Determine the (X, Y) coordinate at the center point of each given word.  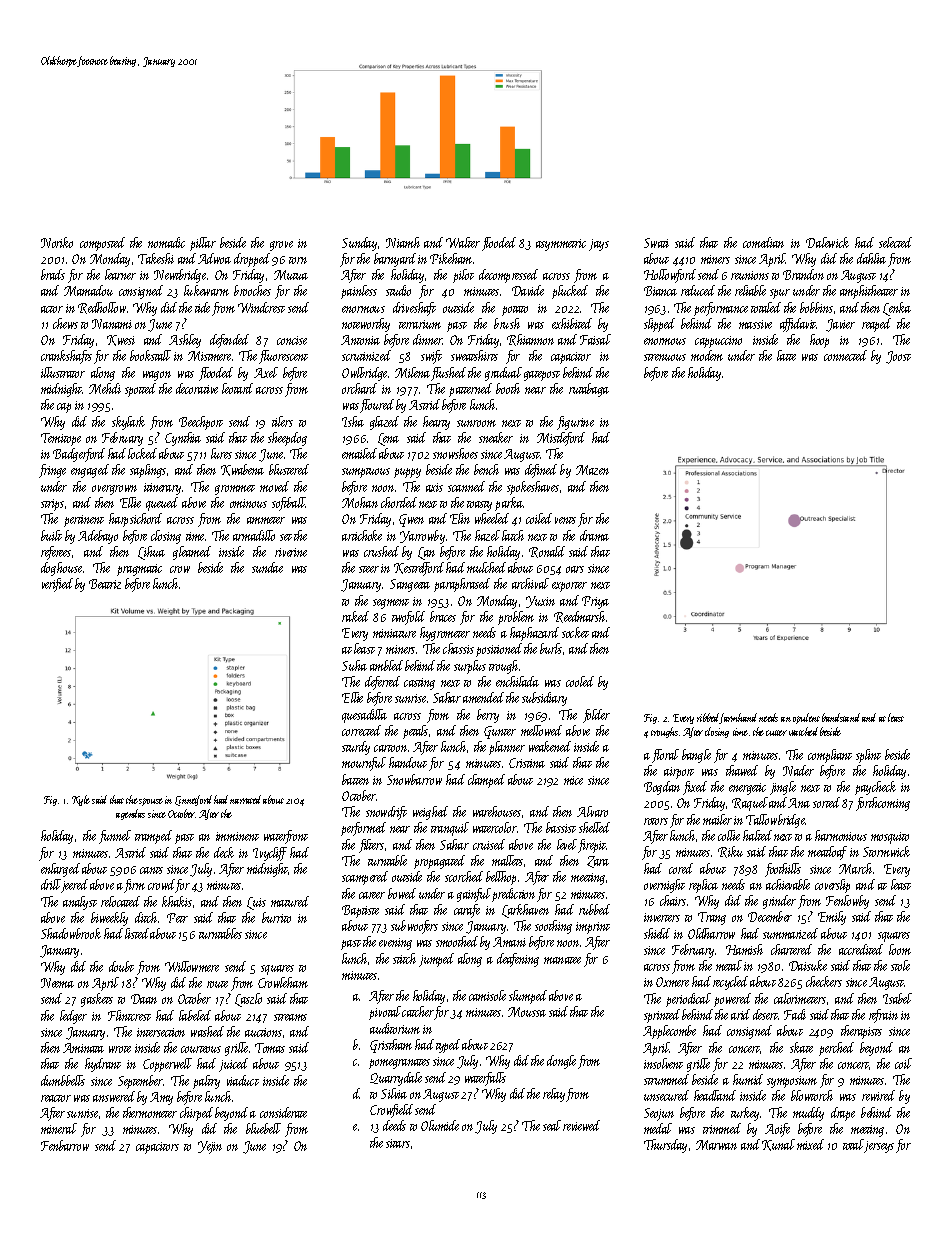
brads (53, 274)
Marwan (716, 1145)
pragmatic (139, 570)
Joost (898, 357)
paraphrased (462, 585)
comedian (763, 242)
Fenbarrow (65, 1145)
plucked (570, 292)
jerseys (879, 1147)
